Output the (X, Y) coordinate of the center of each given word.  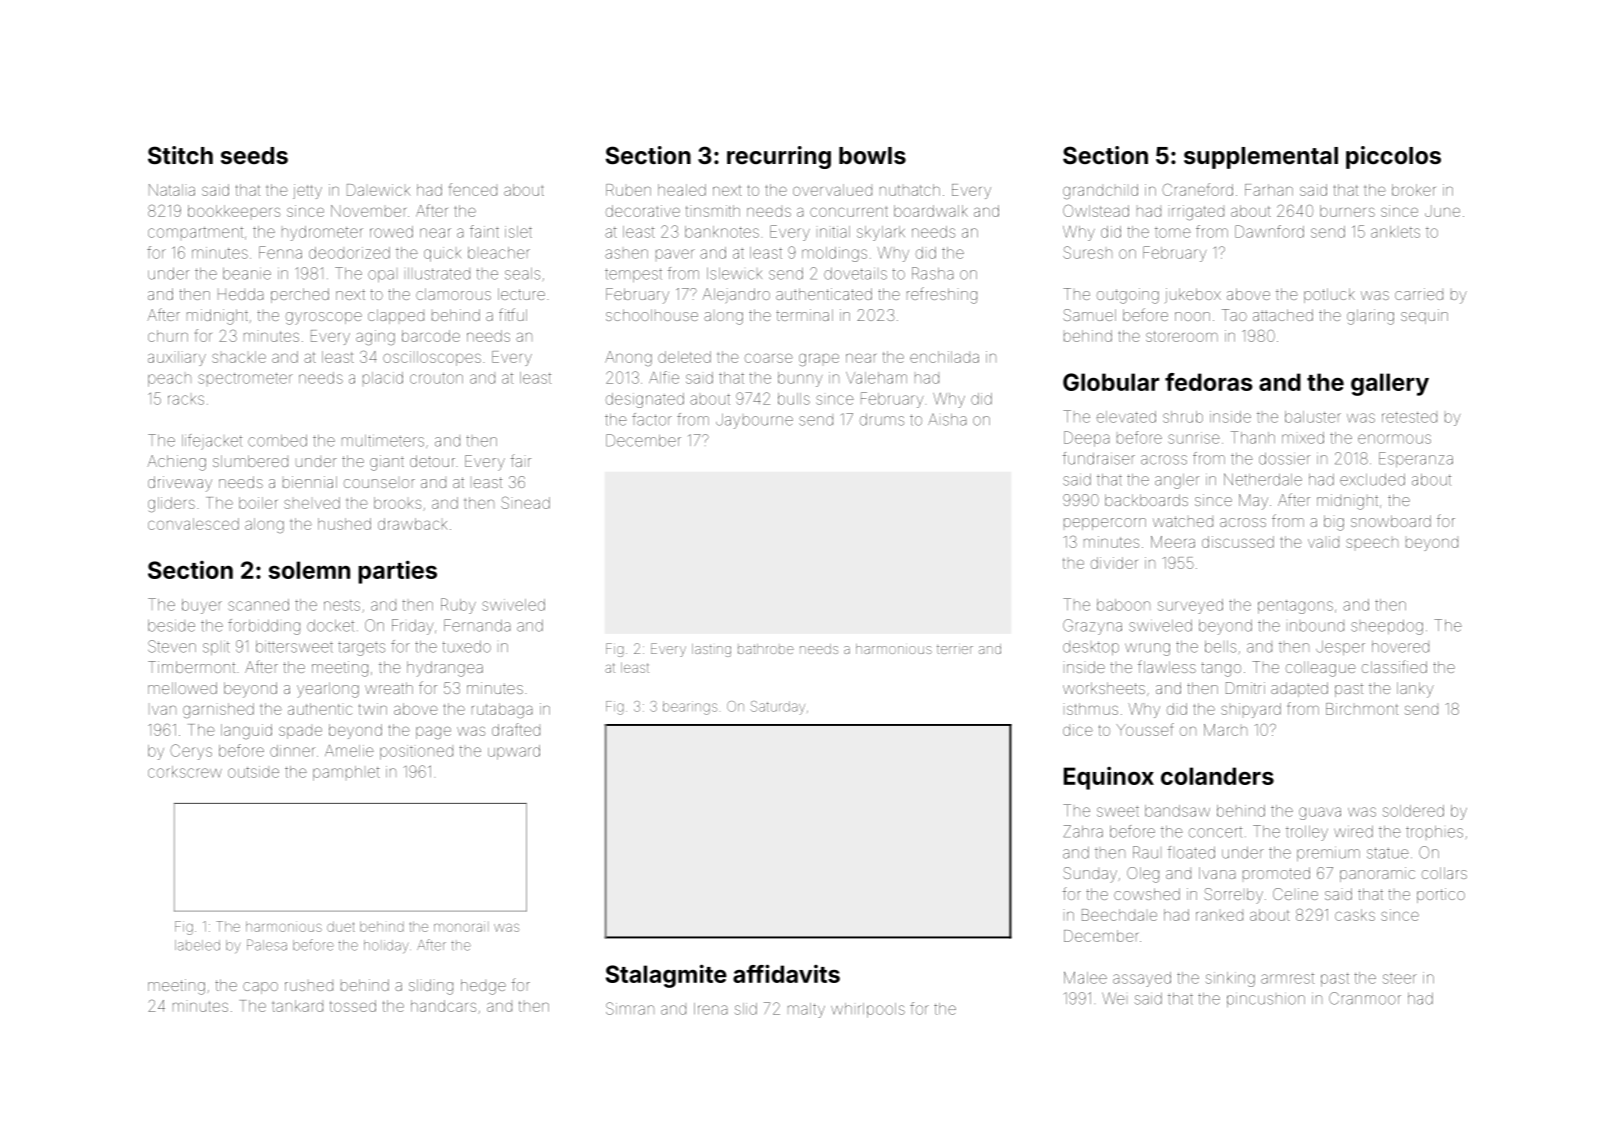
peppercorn (1105, 524)
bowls (872, 155)
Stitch (180, 155)
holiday (386, 946)
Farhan (1269, 190)
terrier (955, 649)
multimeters (383, 441)
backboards (1146, 500)
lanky (1415, 690)
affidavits (786, 973)
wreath (389, 688)
